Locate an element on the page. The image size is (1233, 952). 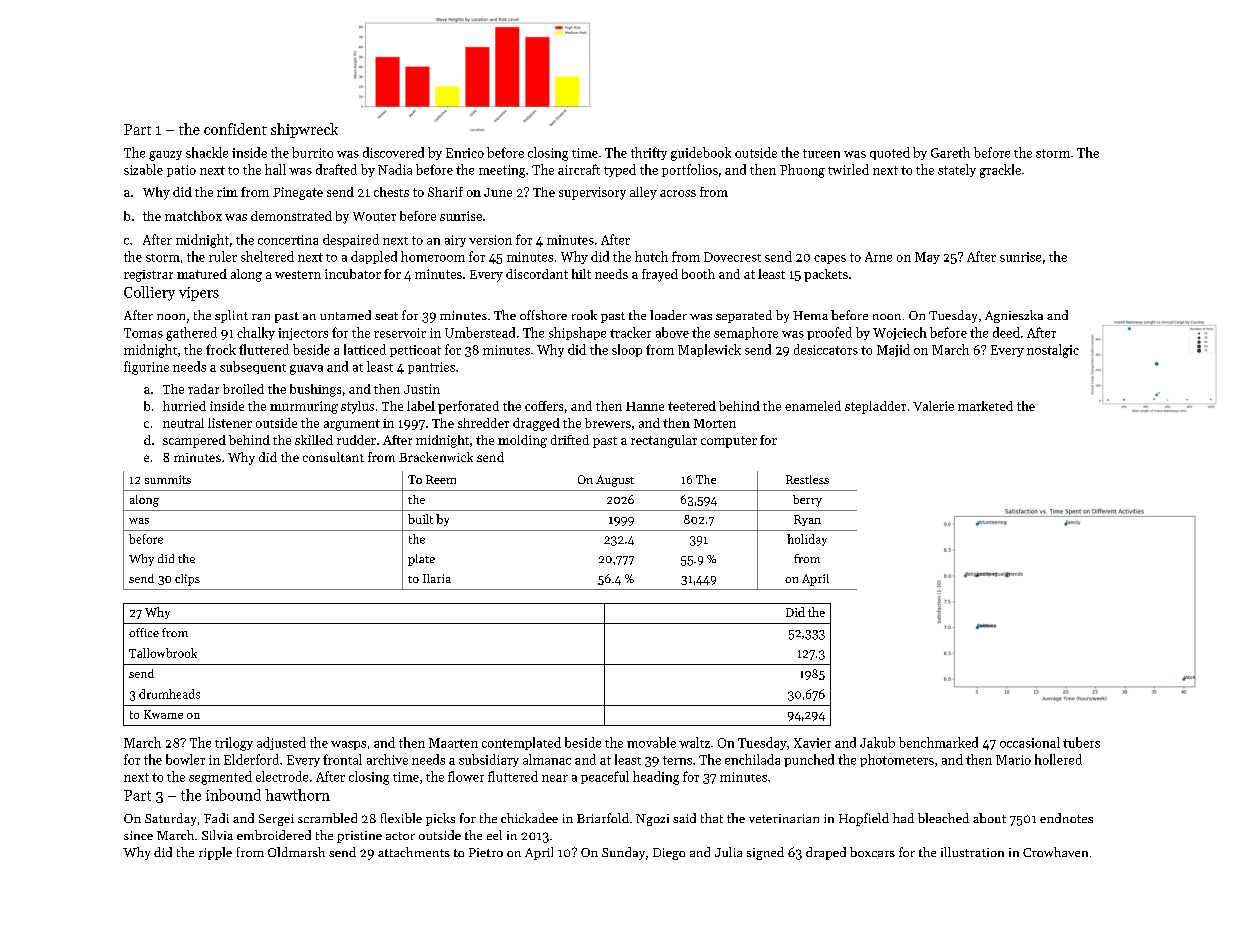
matchbox is located at coordinates (193, 216).
